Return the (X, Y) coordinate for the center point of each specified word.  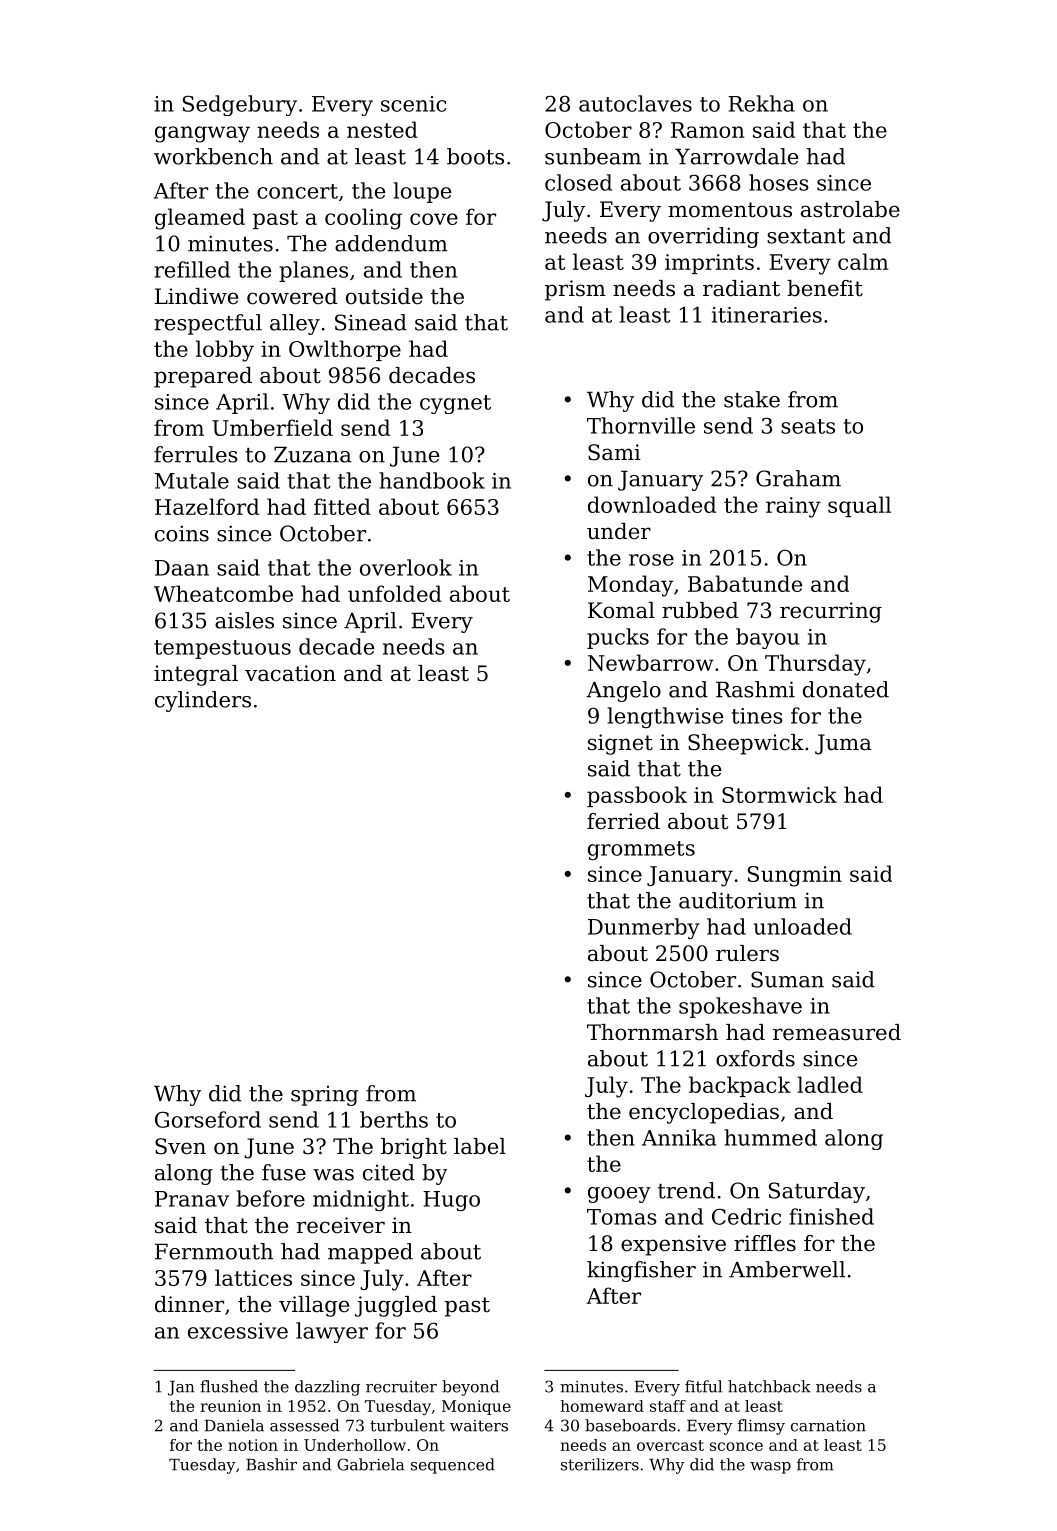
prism (575, 290)
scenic (413, 104)
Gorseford (208, 1119)
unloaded (803, 926)
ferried (623, 821)
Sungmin (795, 876)
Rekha (761, 103)
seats (808, 426)
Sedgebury (240, 105)
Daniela (234, 1425)
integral (196, 675)
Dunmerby (644, 928)
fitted (342, 506)
